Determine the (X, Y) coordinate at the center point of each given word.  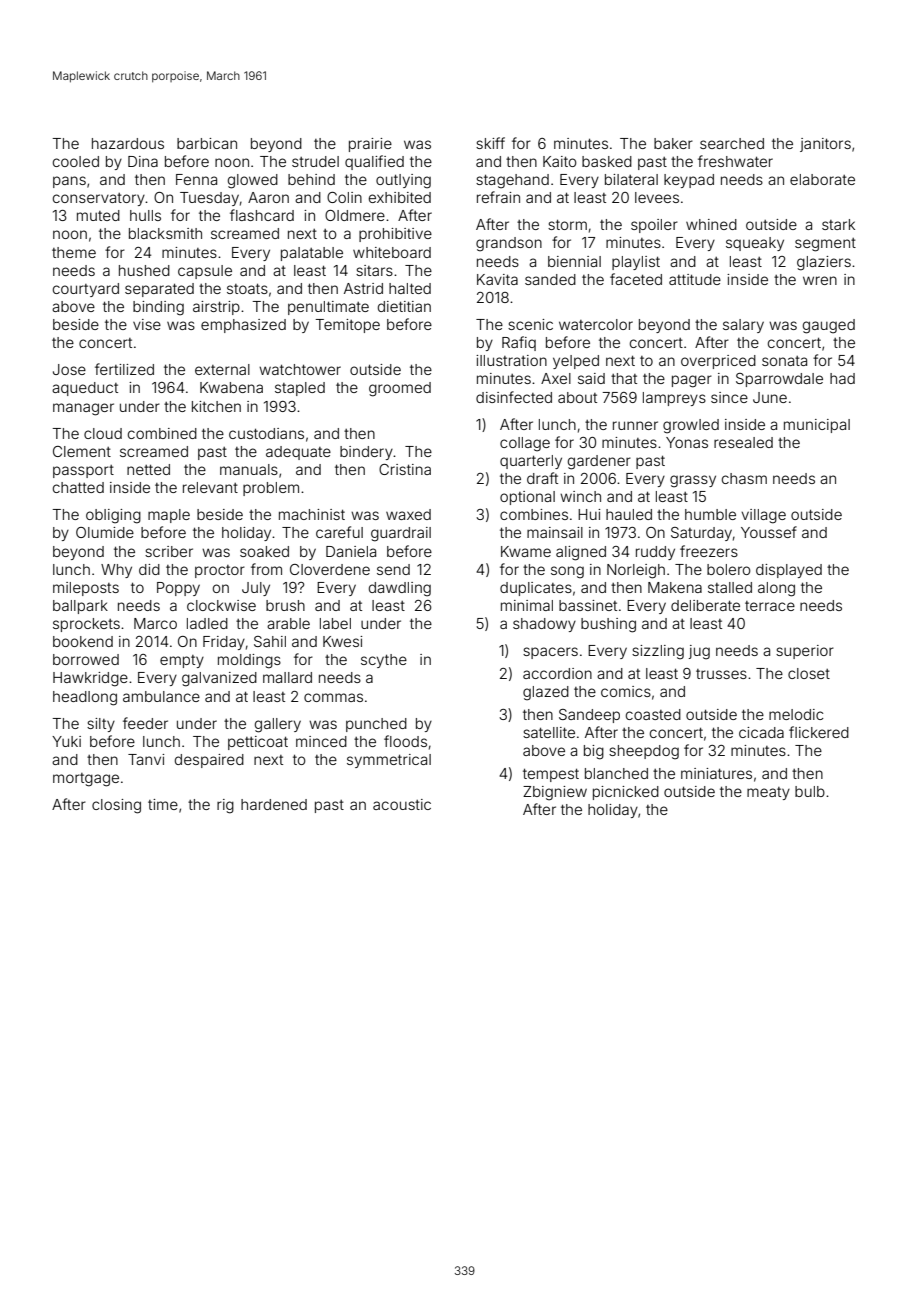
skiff (490, 143)
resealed (743, 442)
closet (809, 673)
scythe (384, 661)
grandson (509, 244)
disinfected (514, 397)
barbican (207, 143)
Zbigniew (555, 793)
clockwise (221, 605)
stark (838, 224)
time (163, 804)
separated (159, 290)
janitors (825, 145)
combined (162, 433)
